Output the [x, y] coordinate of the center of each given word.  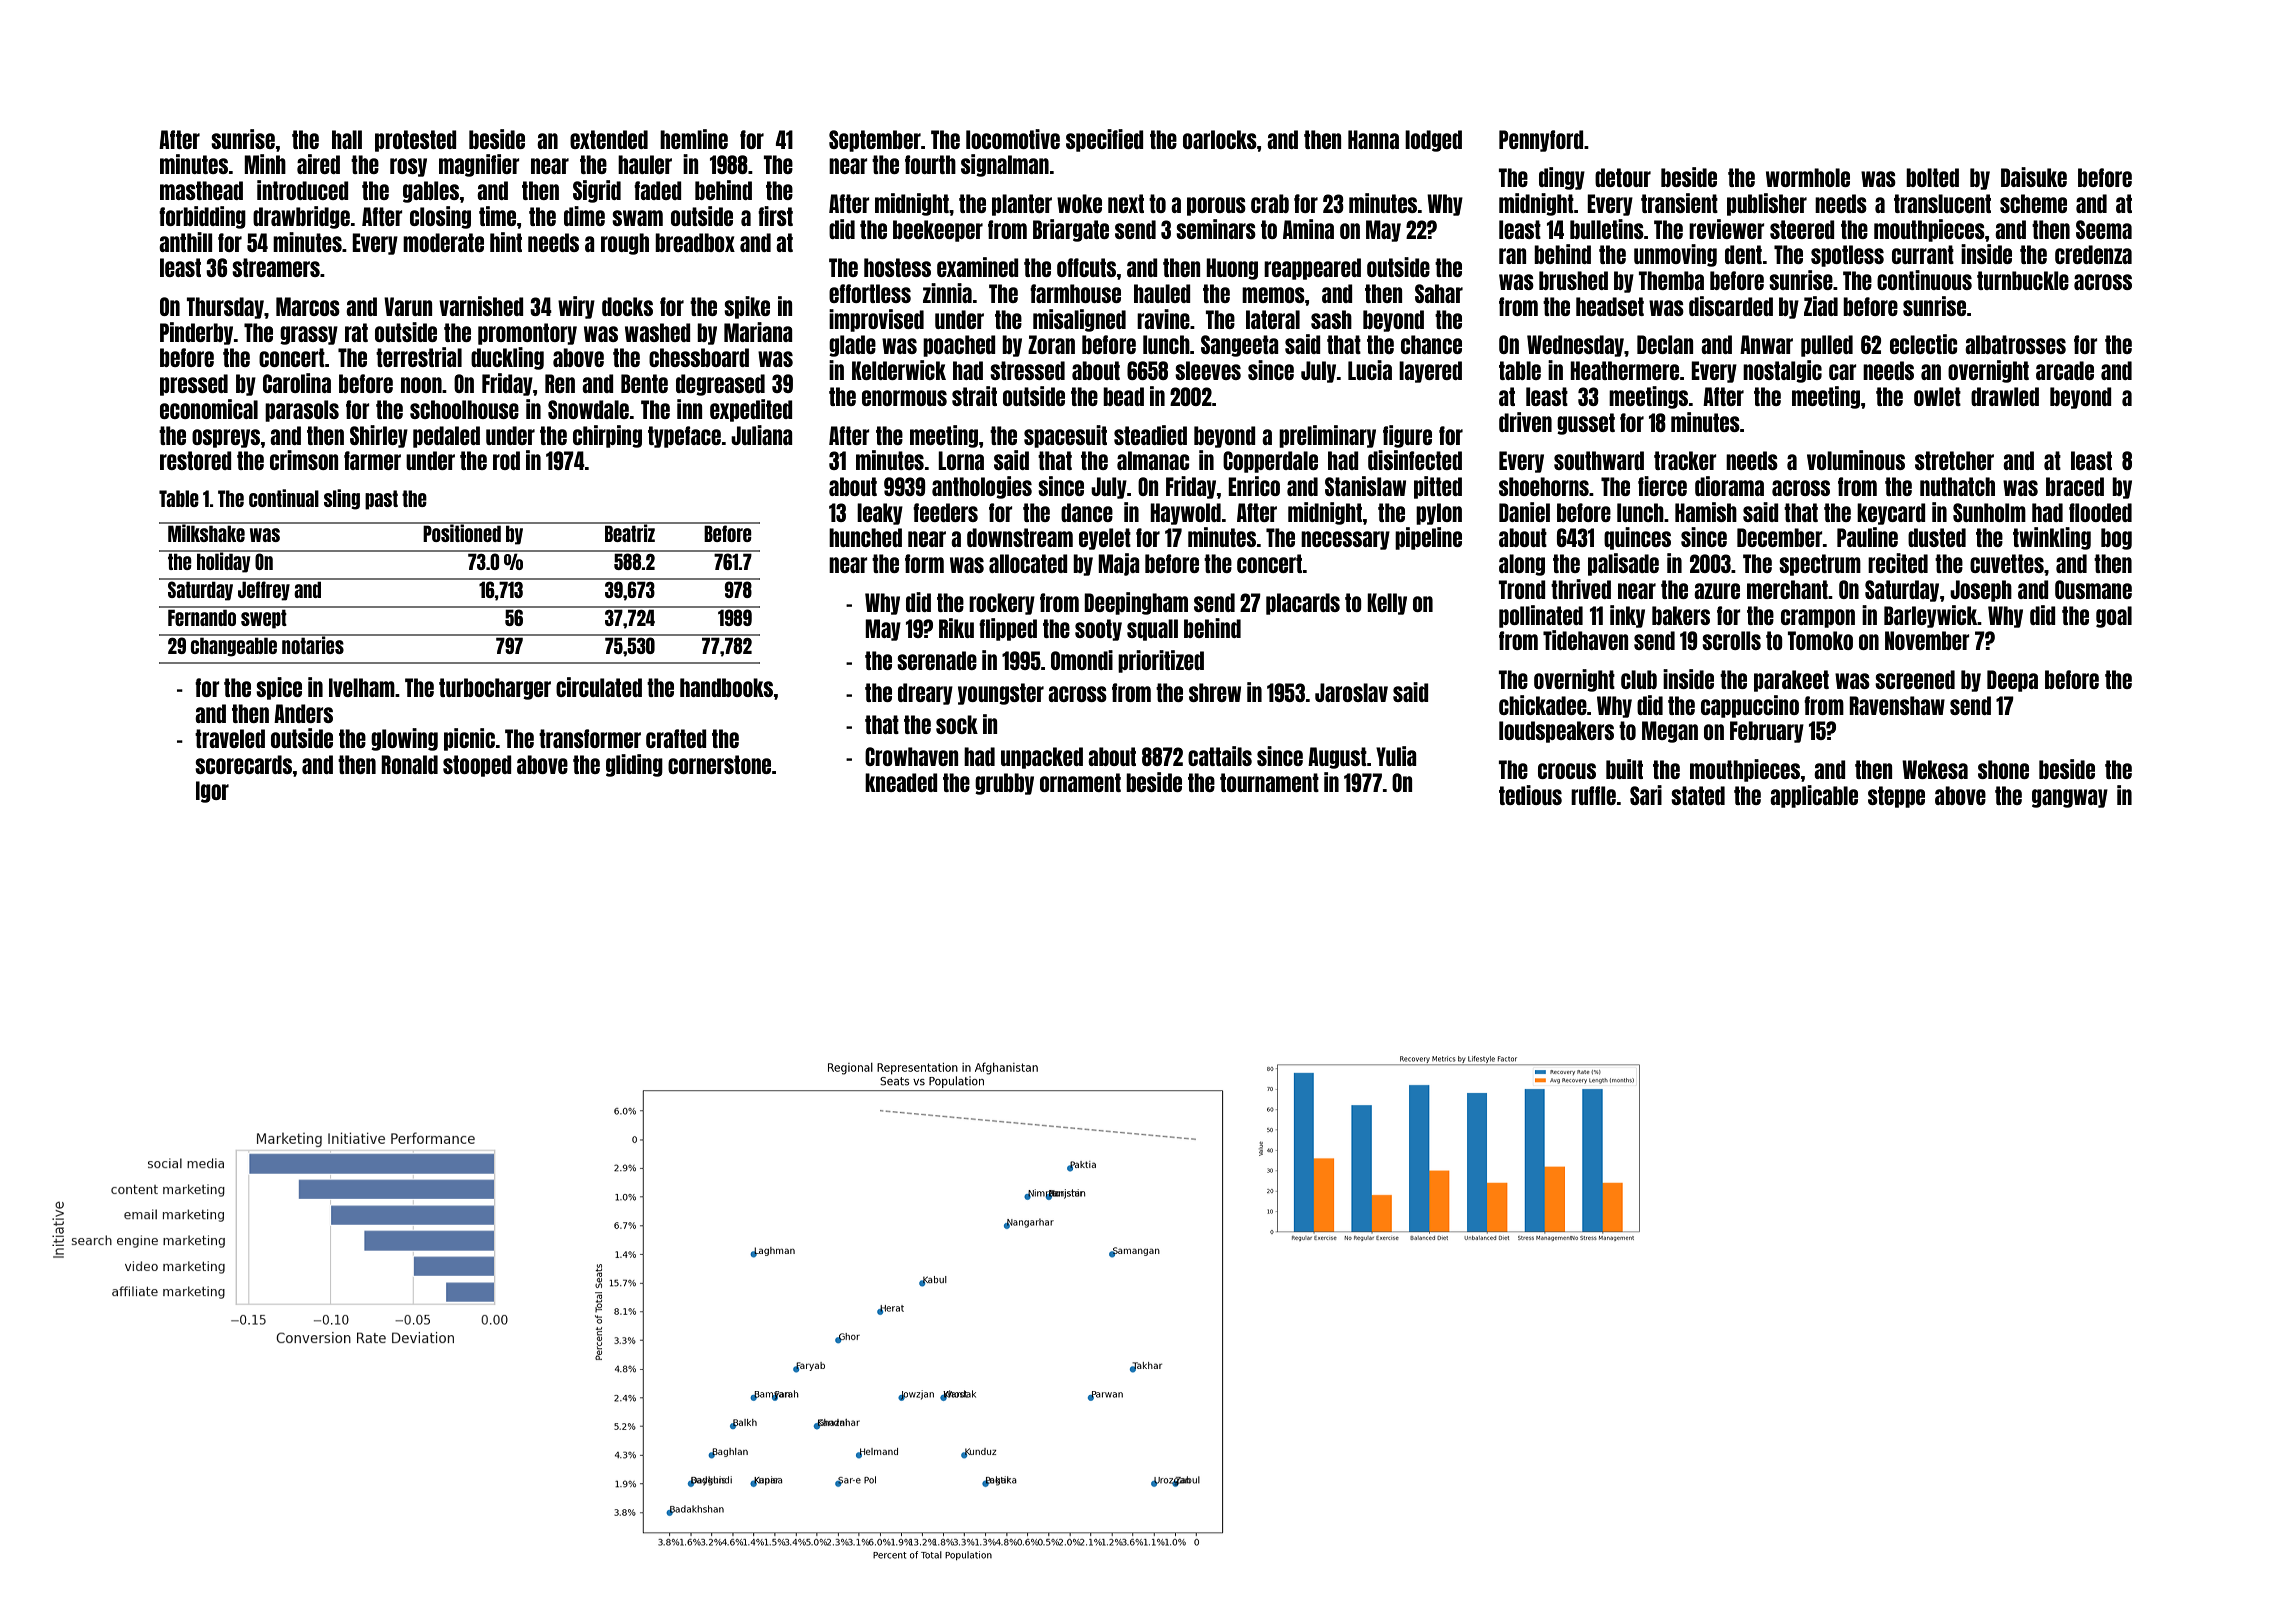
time [497, 216]
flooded [2100, 512]
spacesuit [1065, 436]
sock [957, 724]
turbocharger [495, 689]
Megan [1670, 732]
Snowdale [588, 409]
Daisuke [2034, 177]
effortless [870, 293]
